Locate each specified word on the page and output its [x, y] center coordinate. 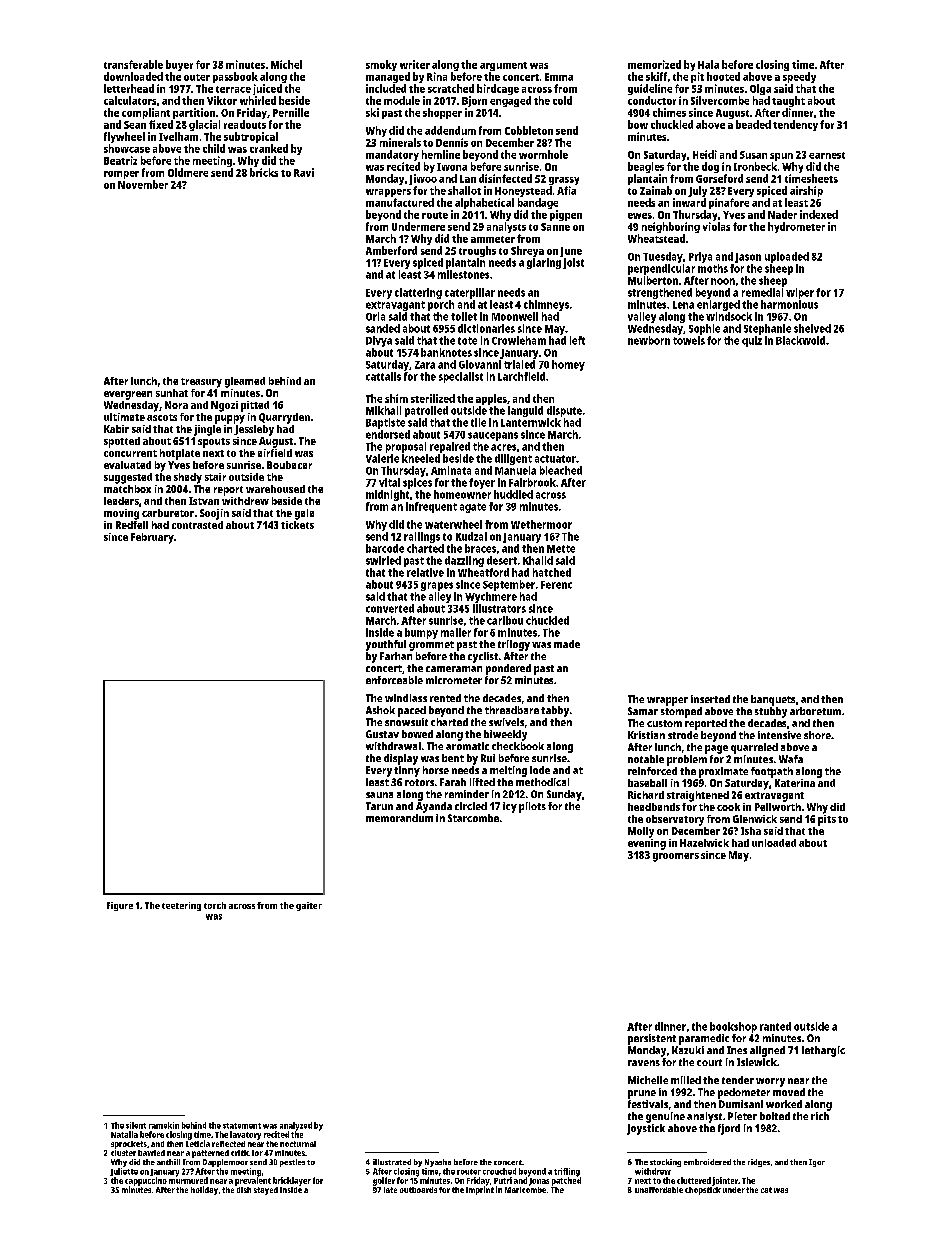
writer [415, 64]
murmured [188, 1180]
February [152, 538]
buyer [179, 65]
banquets [773, 700]
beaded [753, 124]
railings [422, 537]
